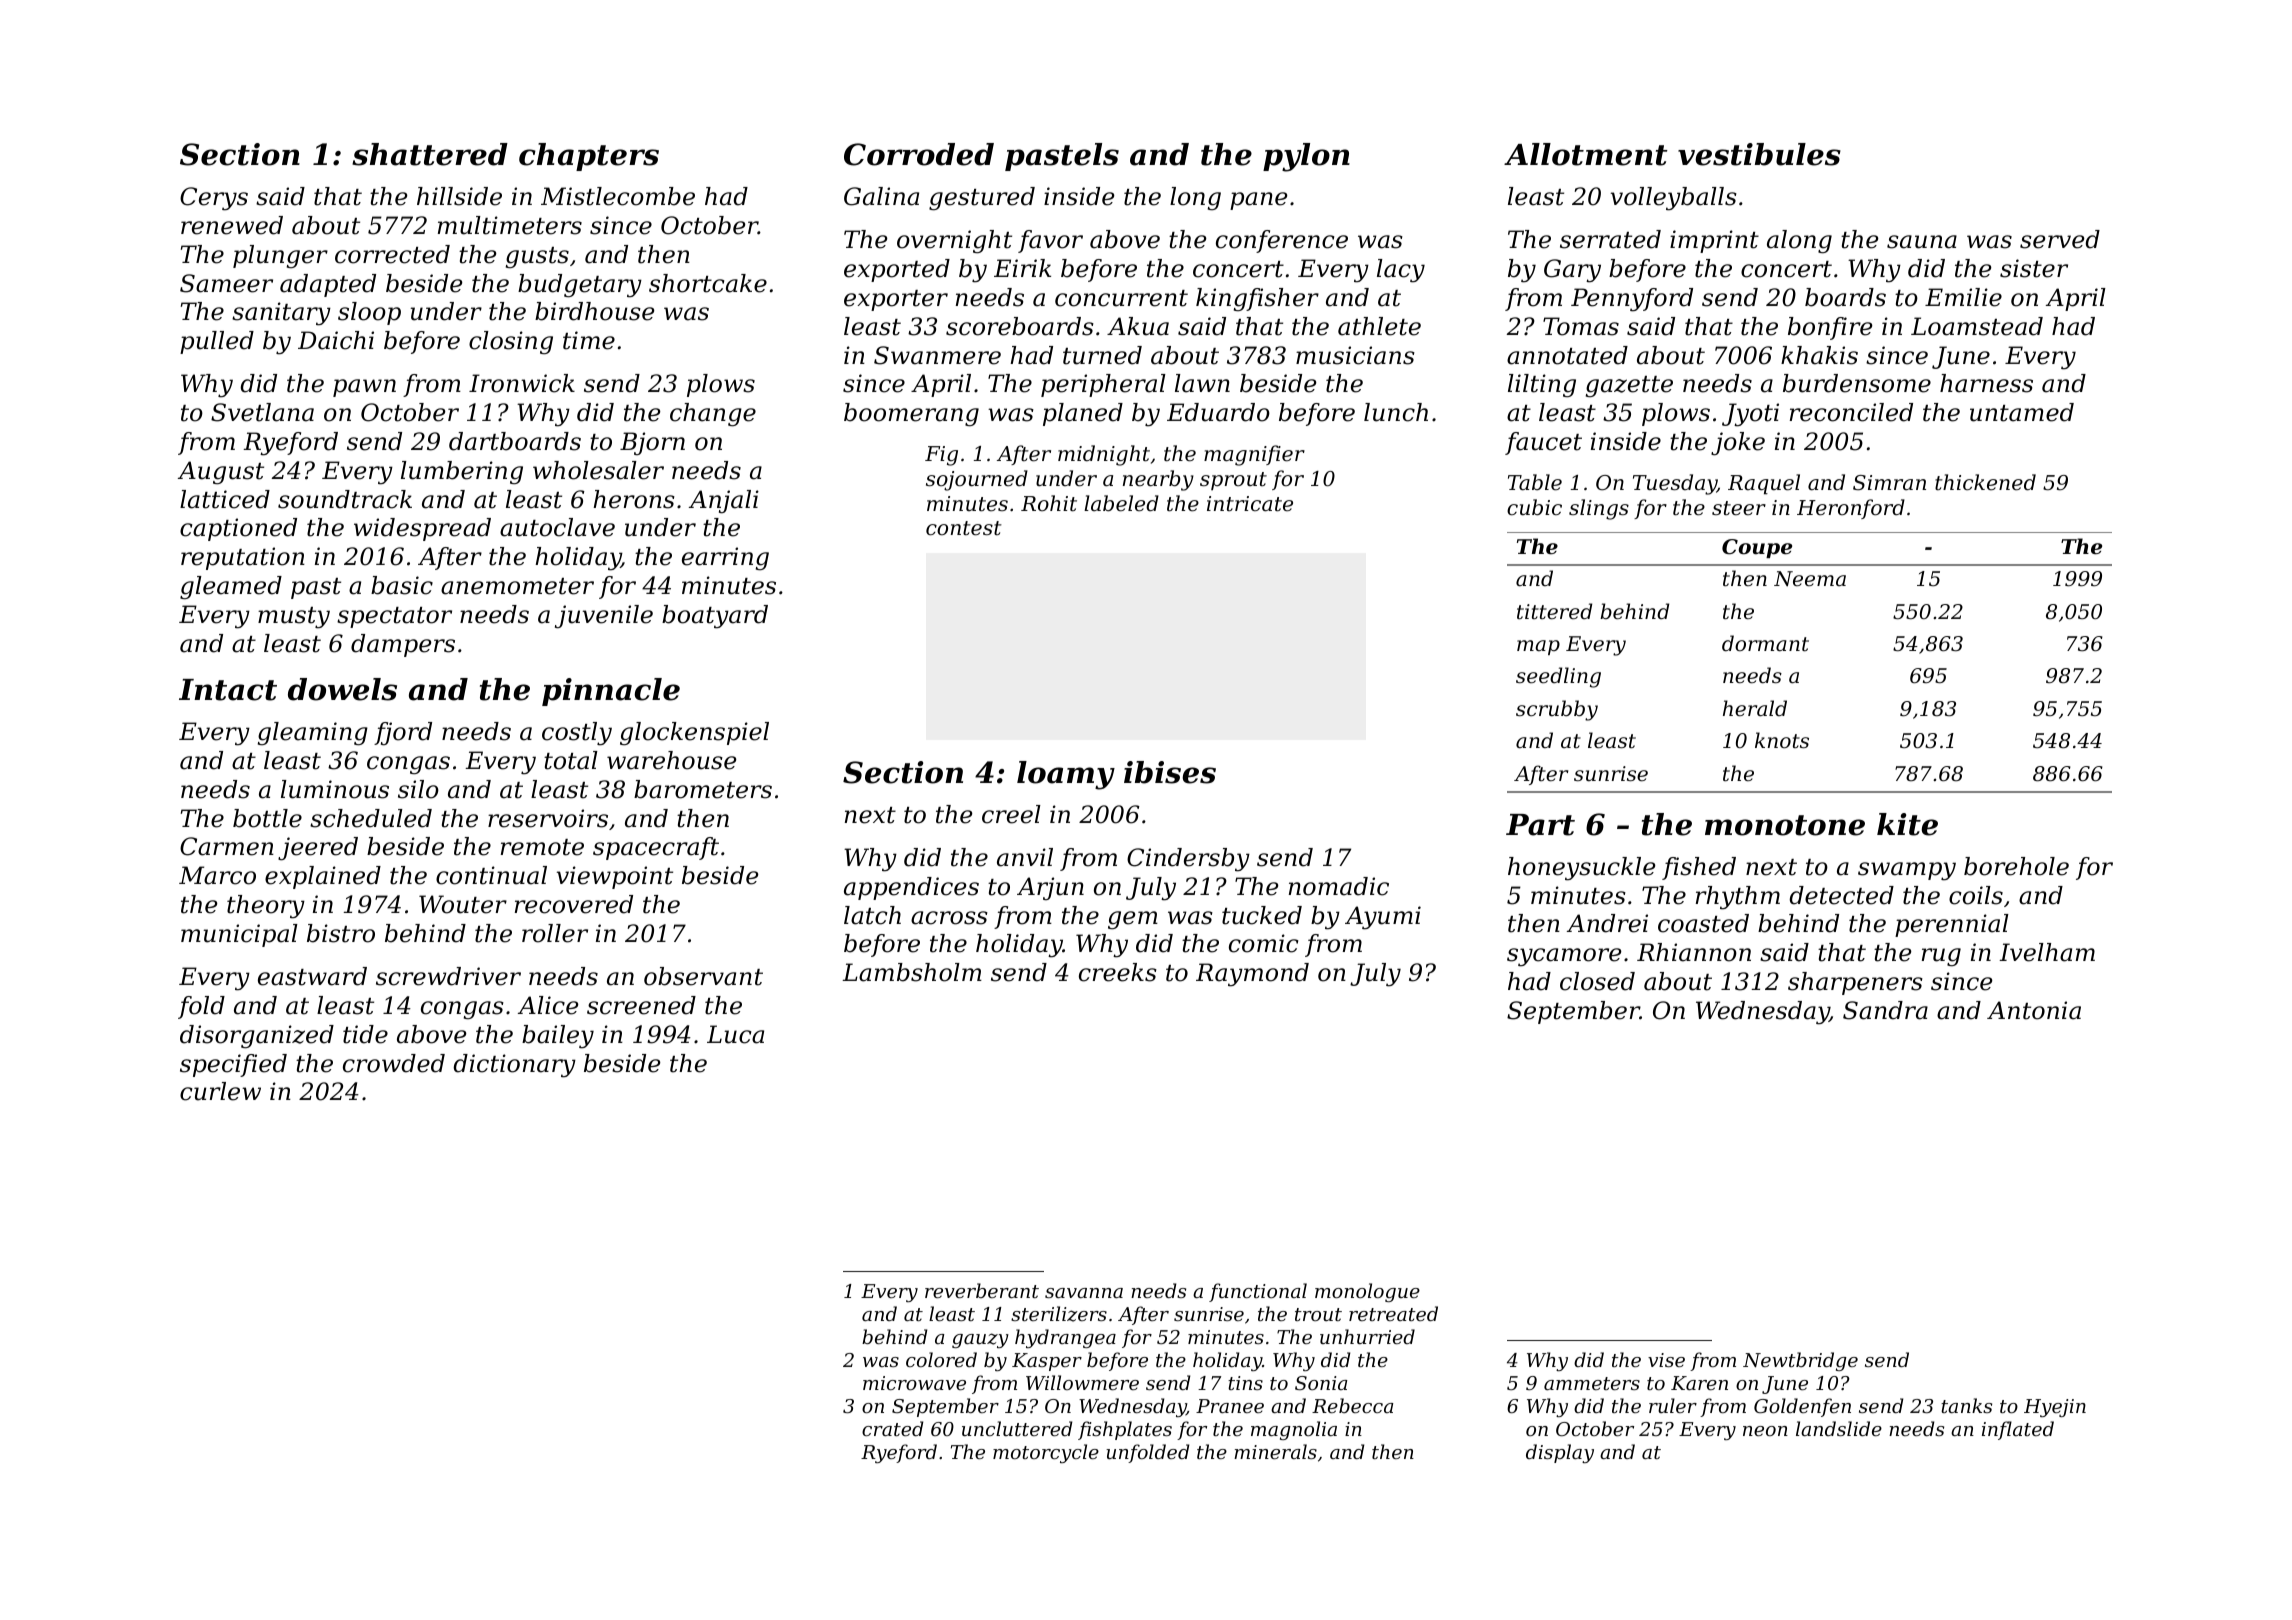  Describe the element at coordinates (1557, 710) in the screenshot. I see `scrubby` at that location.
